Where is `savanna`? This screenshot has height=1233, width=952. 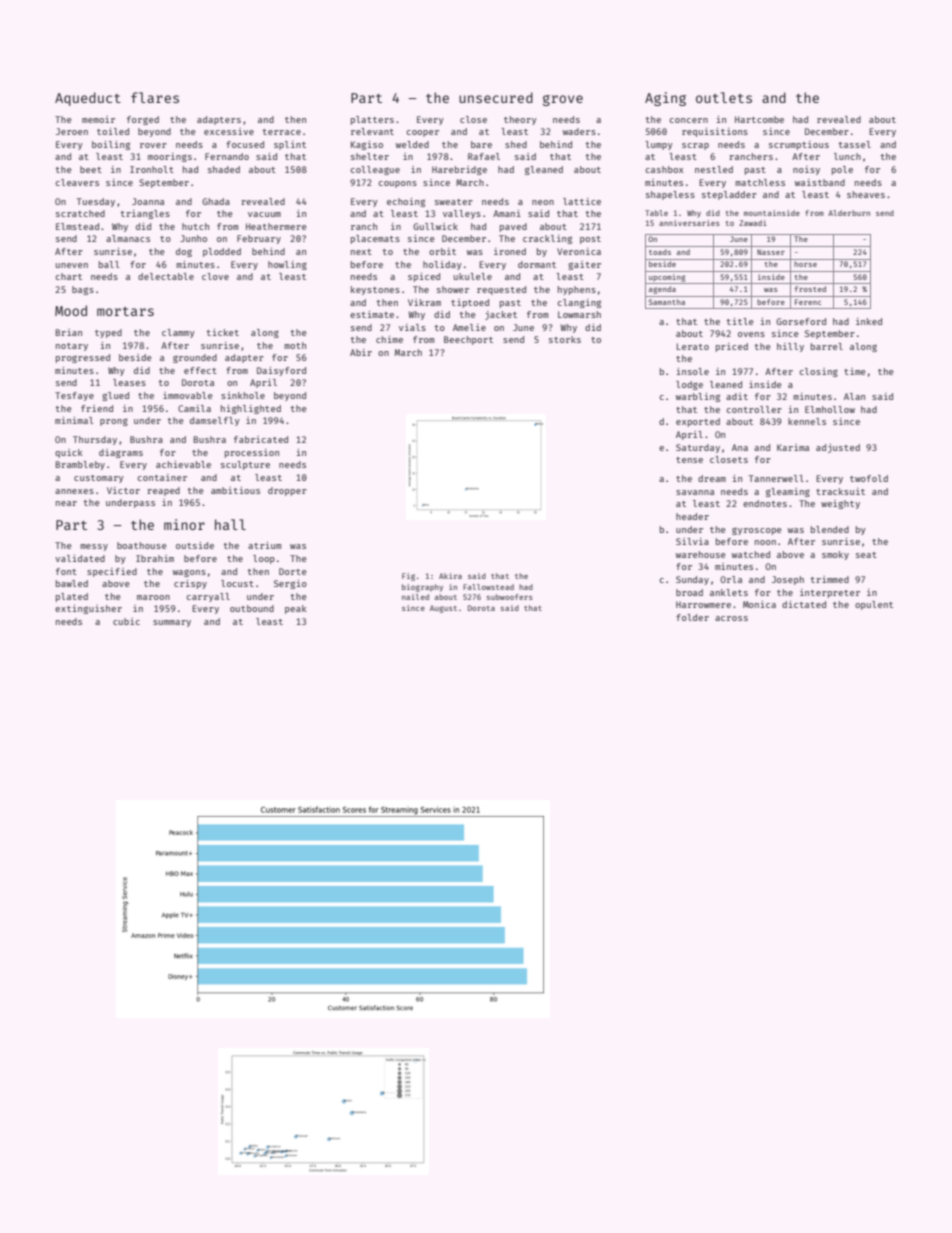
savanna is located at coordinates (695, 492).
